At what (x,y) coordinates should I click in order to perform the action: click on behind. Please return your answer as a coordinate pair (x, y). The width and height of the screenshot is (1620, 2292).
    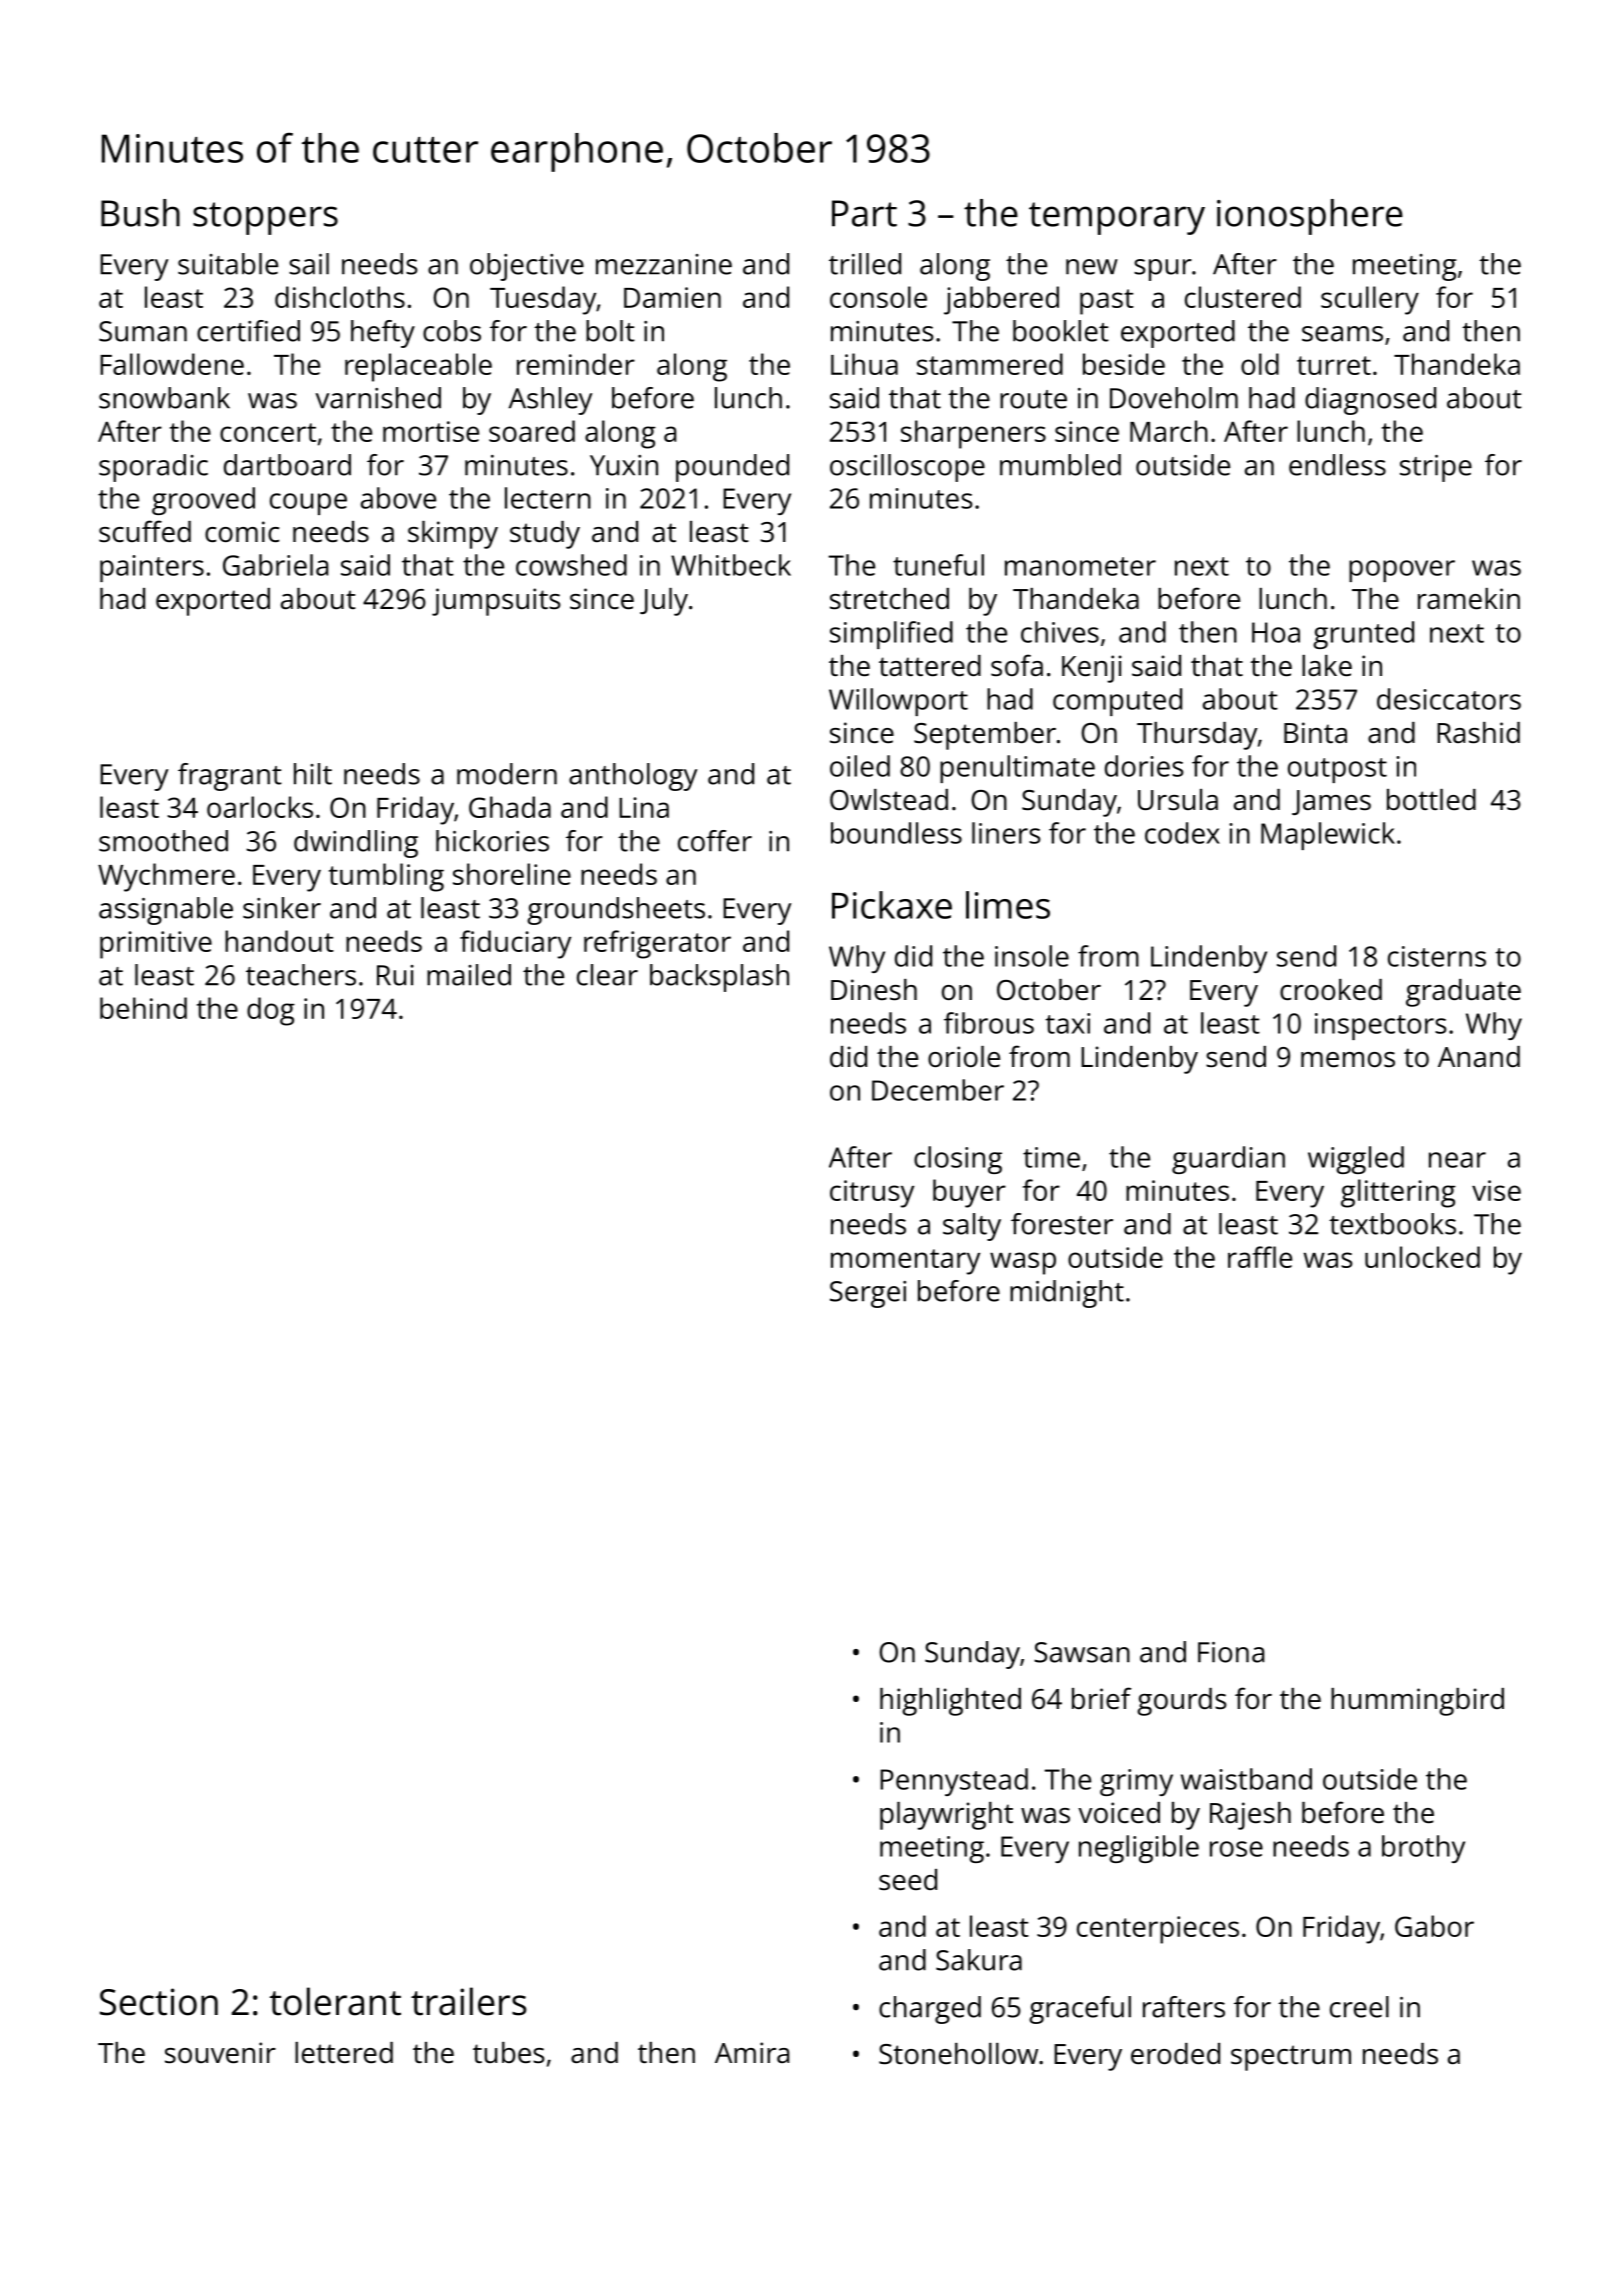
    Looking at the image, I should click on (143, 1008).
